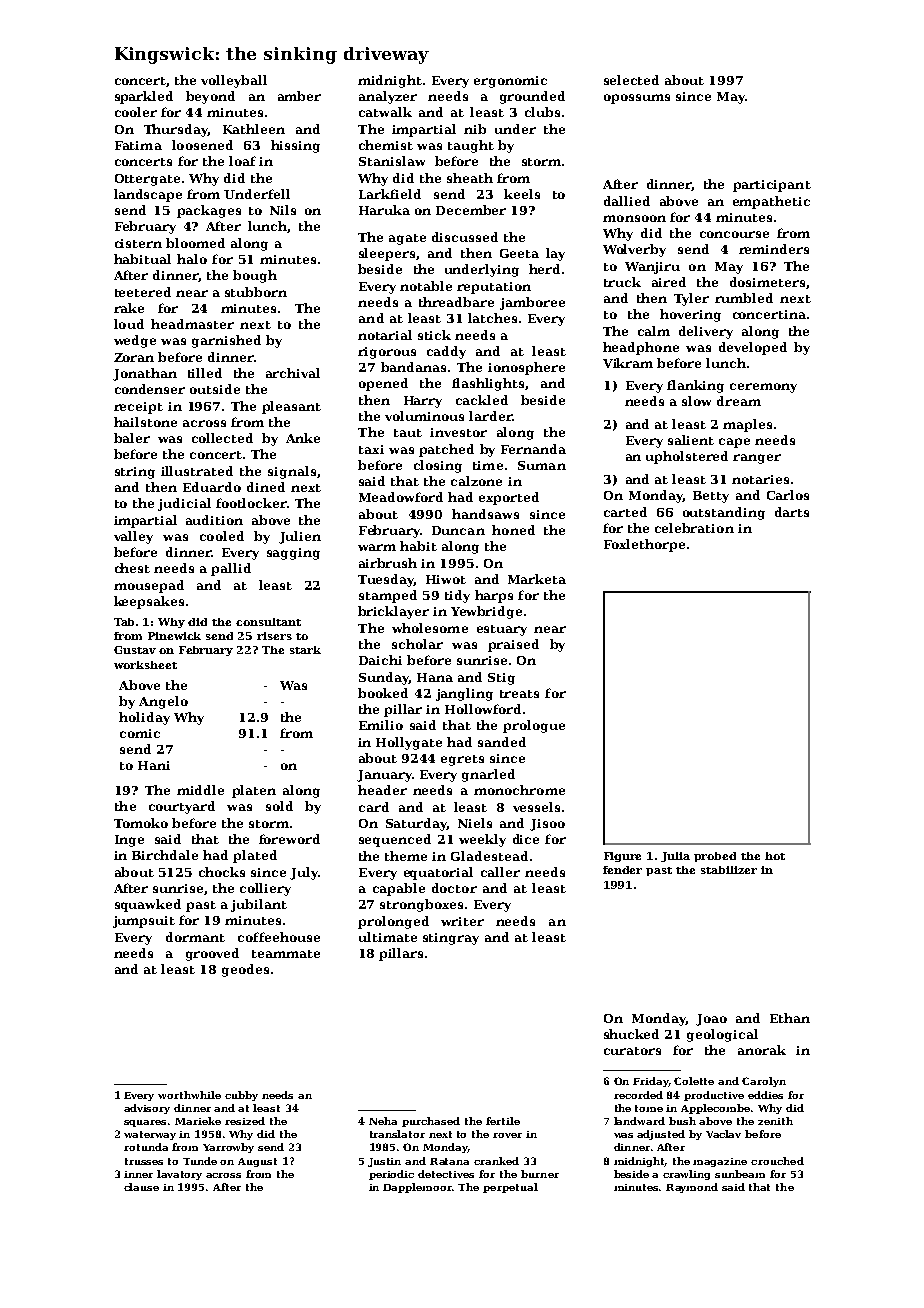  Describe the element at coordinates (222, 872) in the screenshot. I see `chocks` at that location.
